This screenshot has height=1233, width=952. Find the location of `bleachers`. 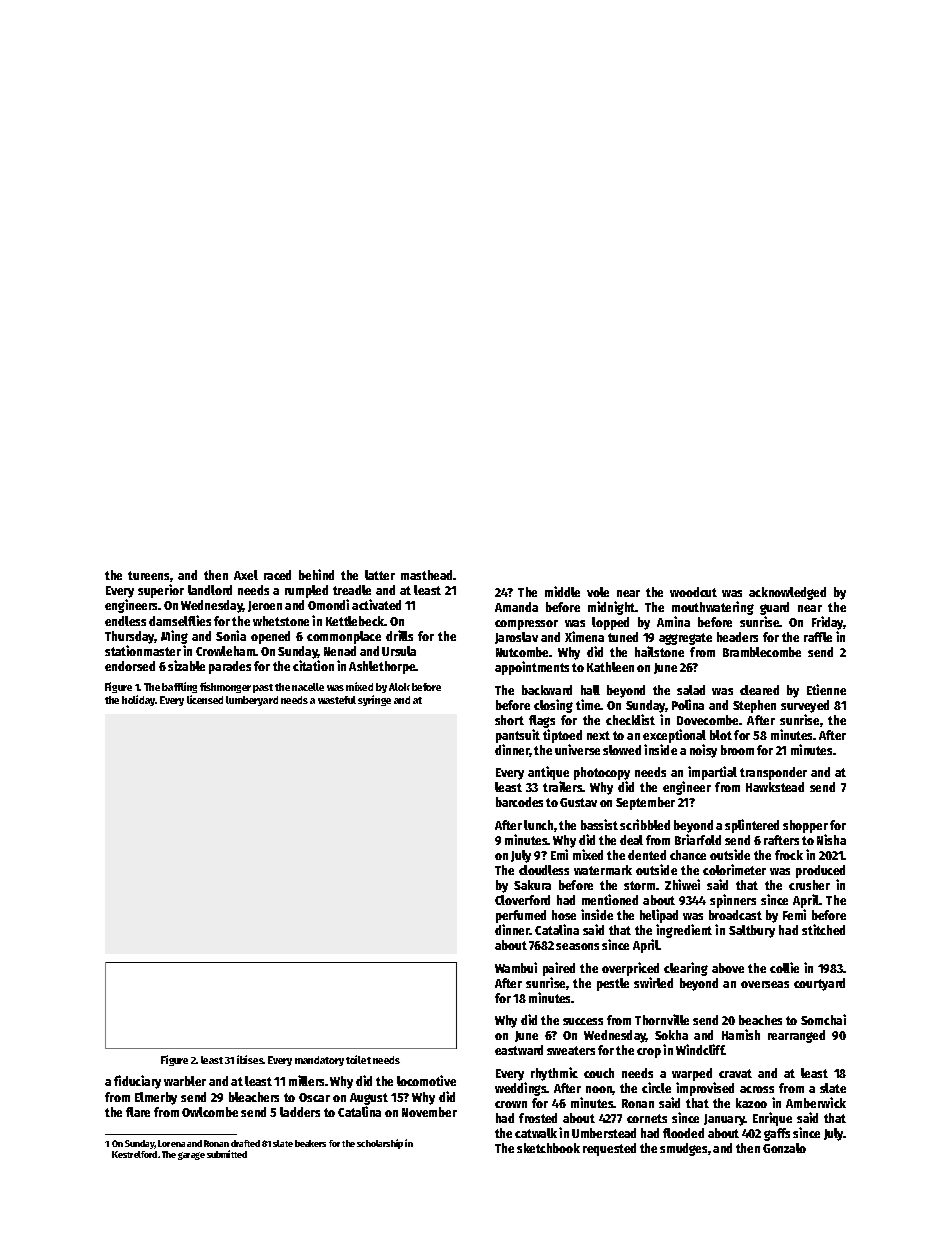

bleachers is located at coordinates (254, 1097).
